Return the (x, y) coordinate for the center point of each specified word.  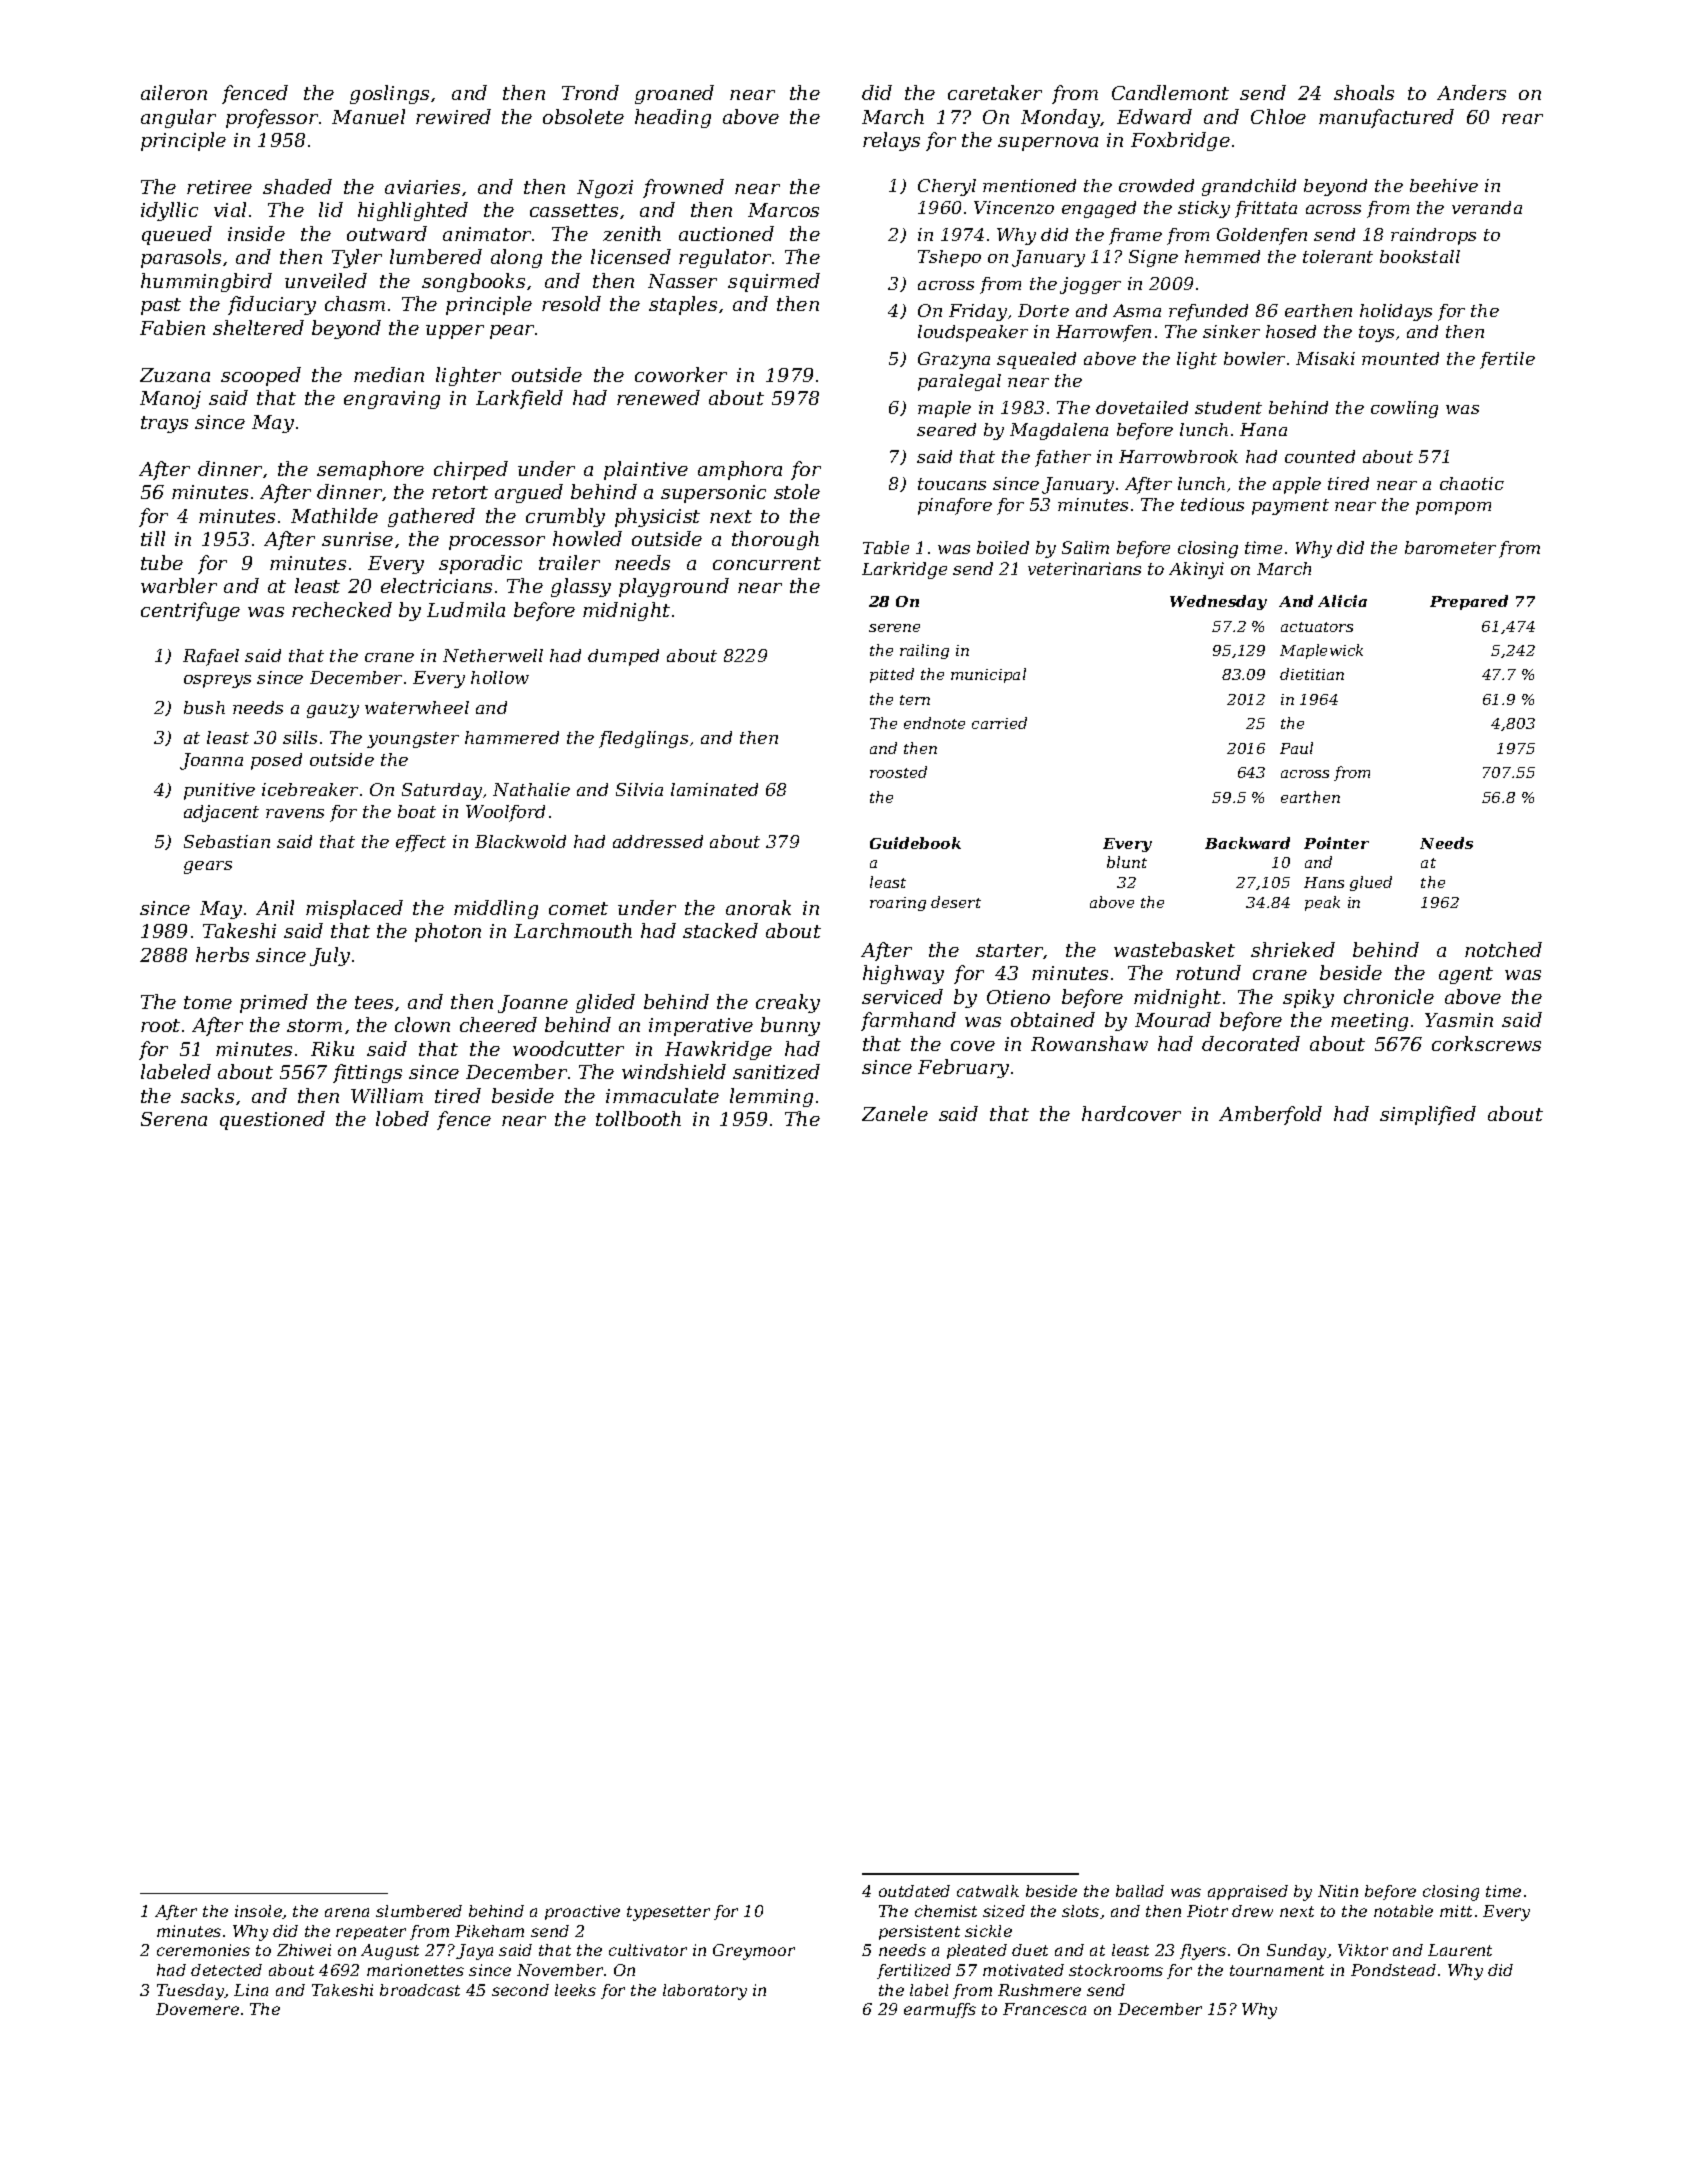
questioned (272, 1120)
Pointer (1336, 843)
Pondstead (1393, 1970)
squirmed (774, 282)
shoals (1364, 92)
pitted (892, 675)
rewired (453, 116)
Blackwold (520, 841)
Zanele (895, 1113)
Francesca (1044, 2009)
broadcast (420, 1990)
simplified (1428, 1115)
